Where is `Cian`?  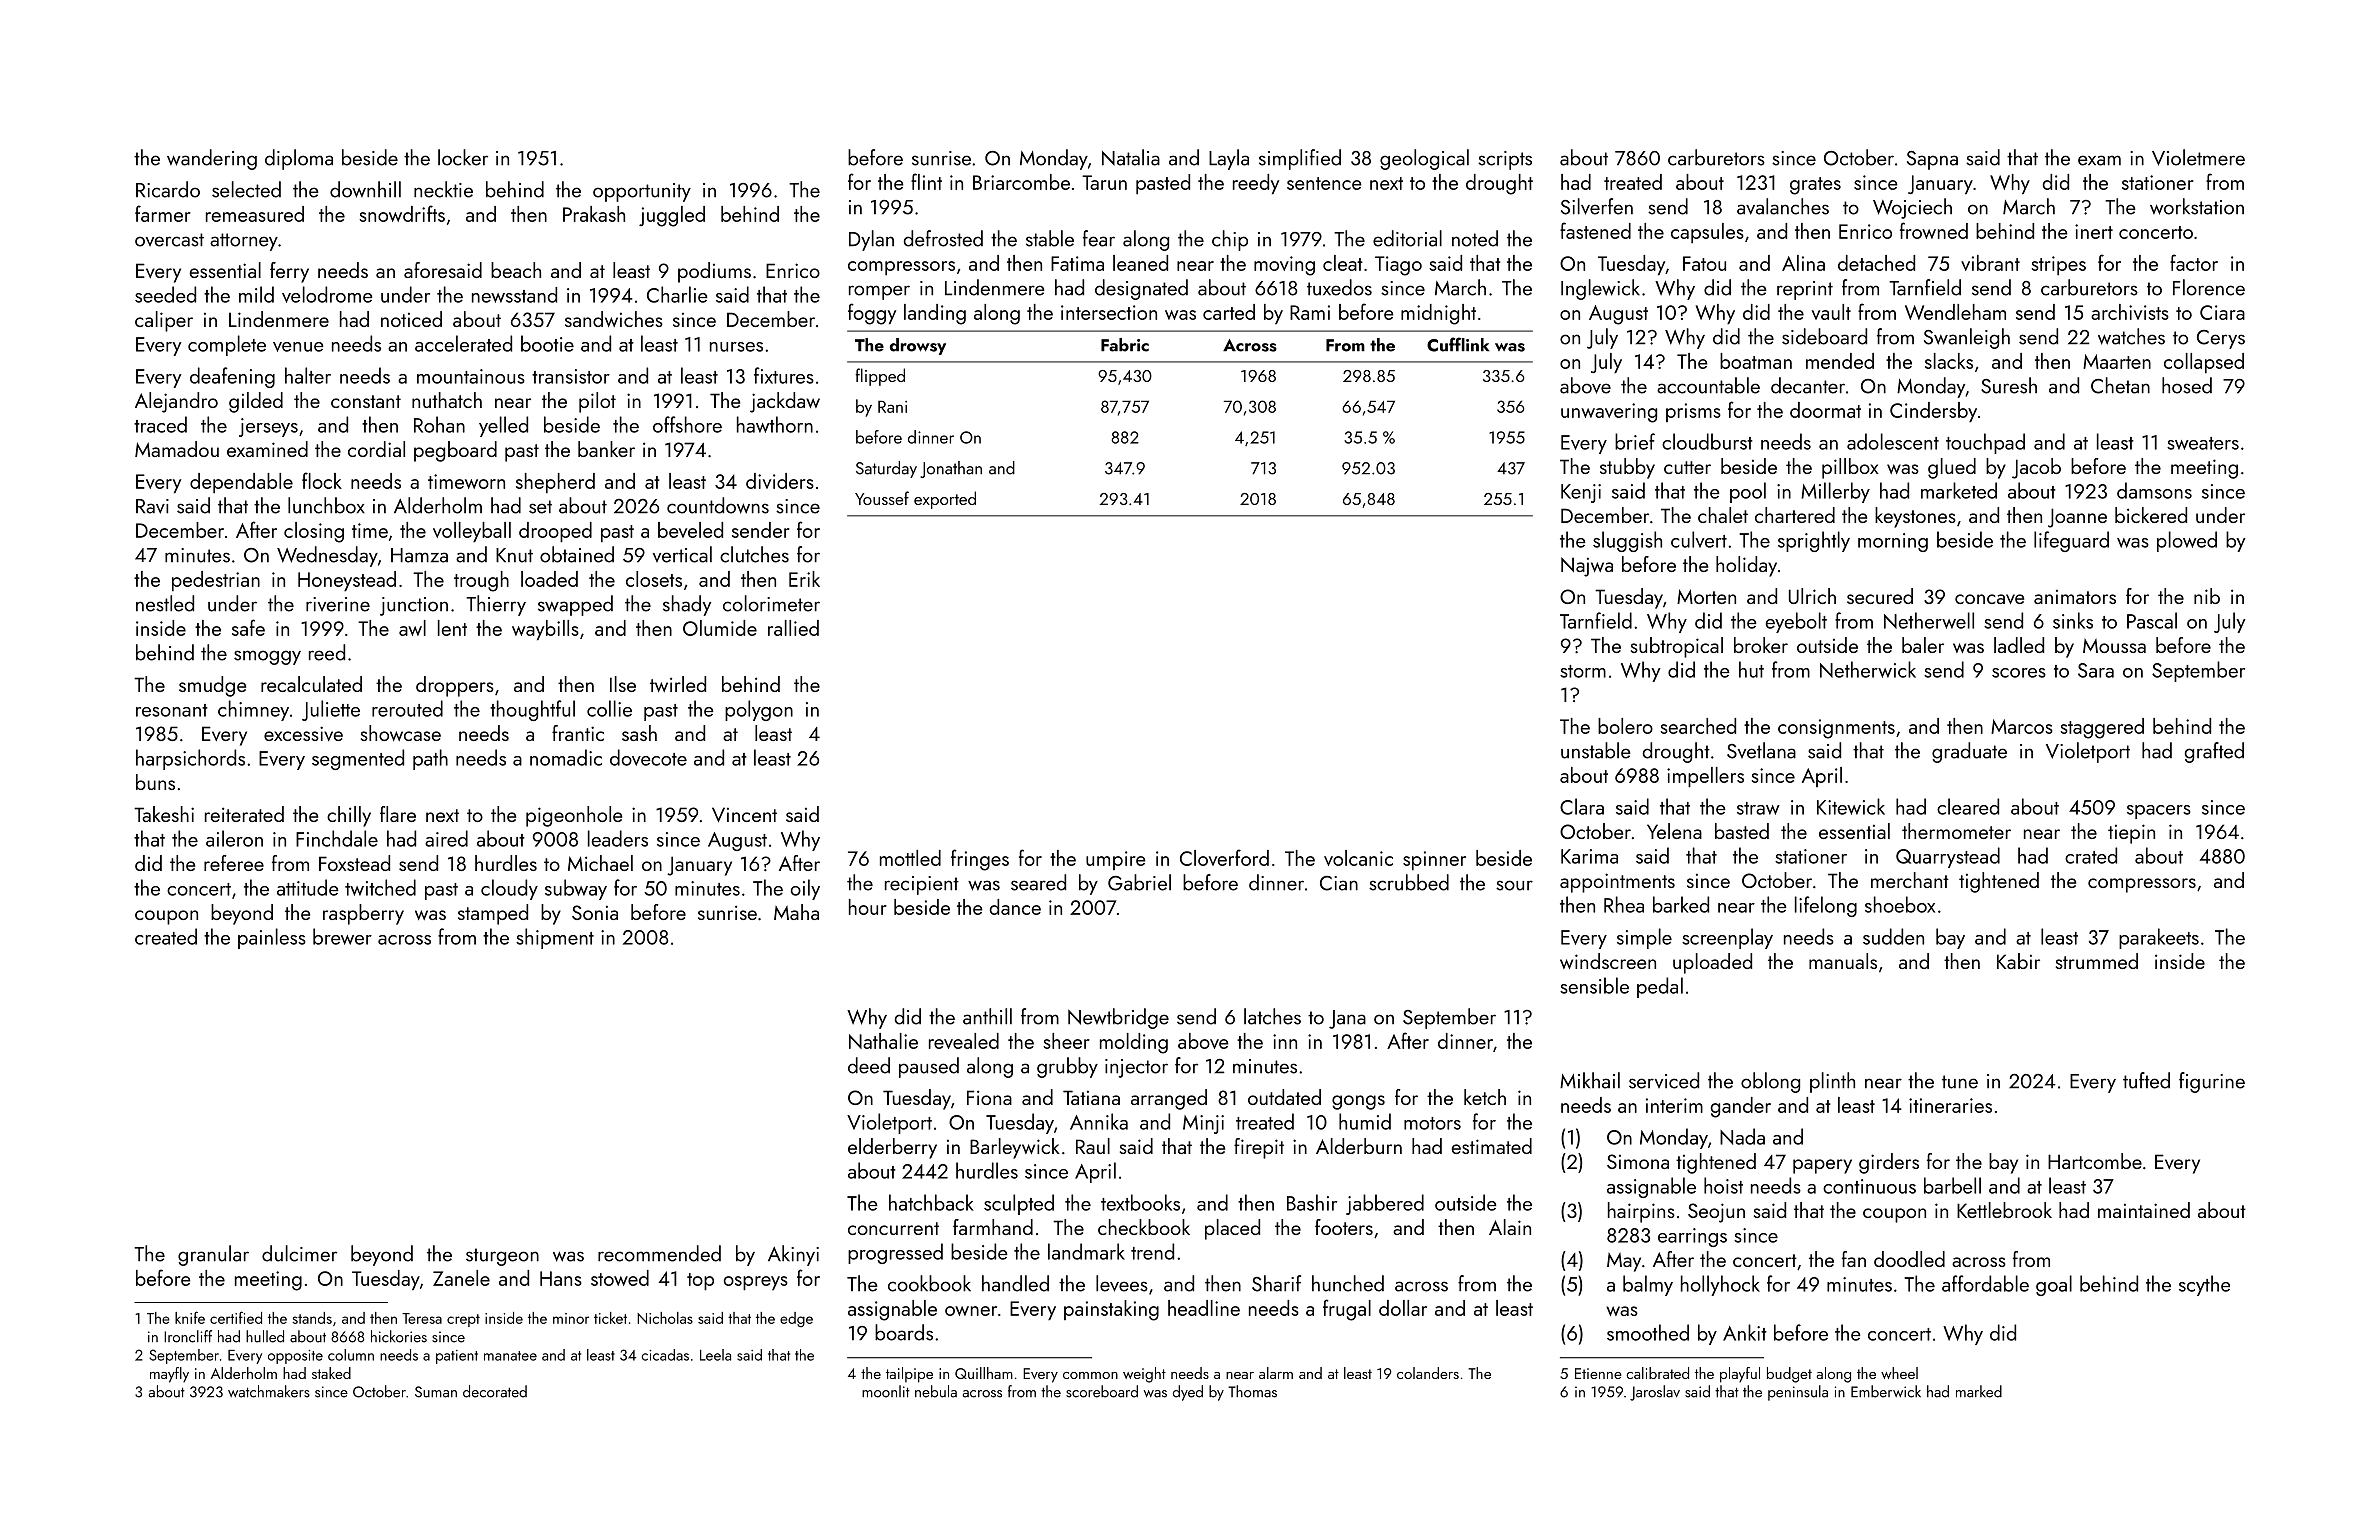
Cian is located at coordinates (1339, 883).
